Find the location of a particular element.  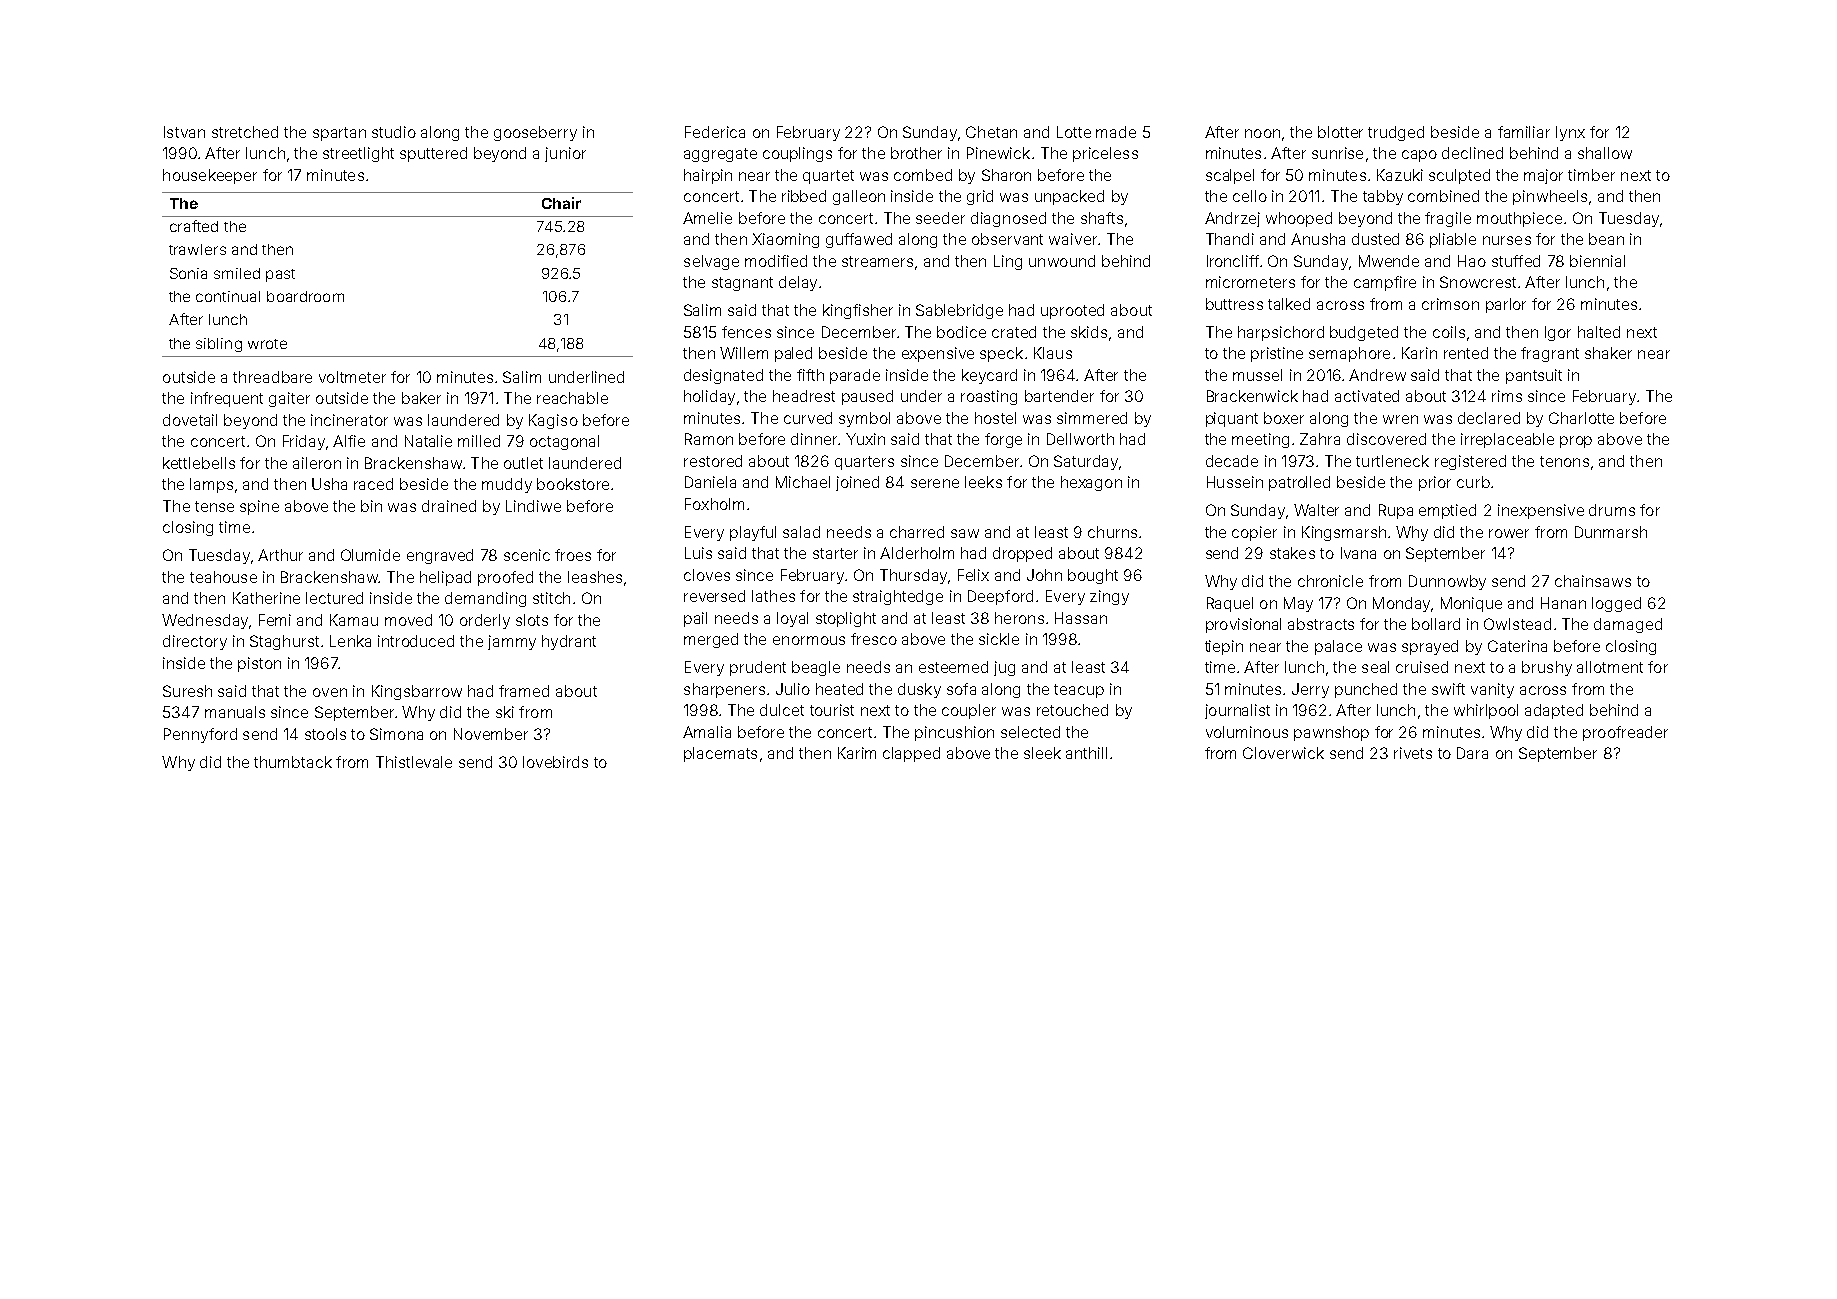

made is located at coordinates (1116, 132).
